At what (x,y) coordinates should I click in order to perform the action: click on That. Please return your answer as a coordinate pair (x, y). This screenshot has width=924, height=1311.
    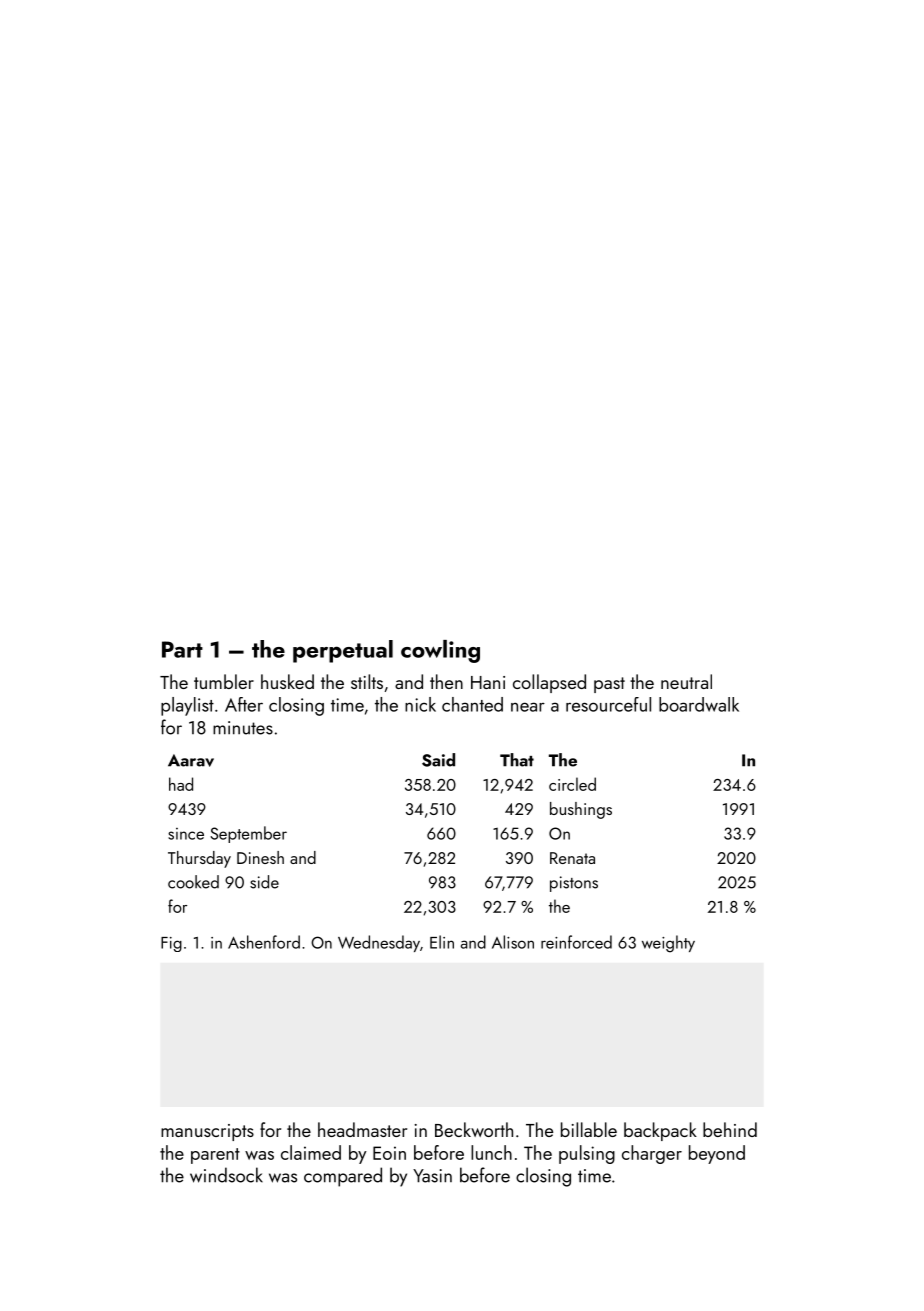
    Looking at the image, I should click on (517, 760).
